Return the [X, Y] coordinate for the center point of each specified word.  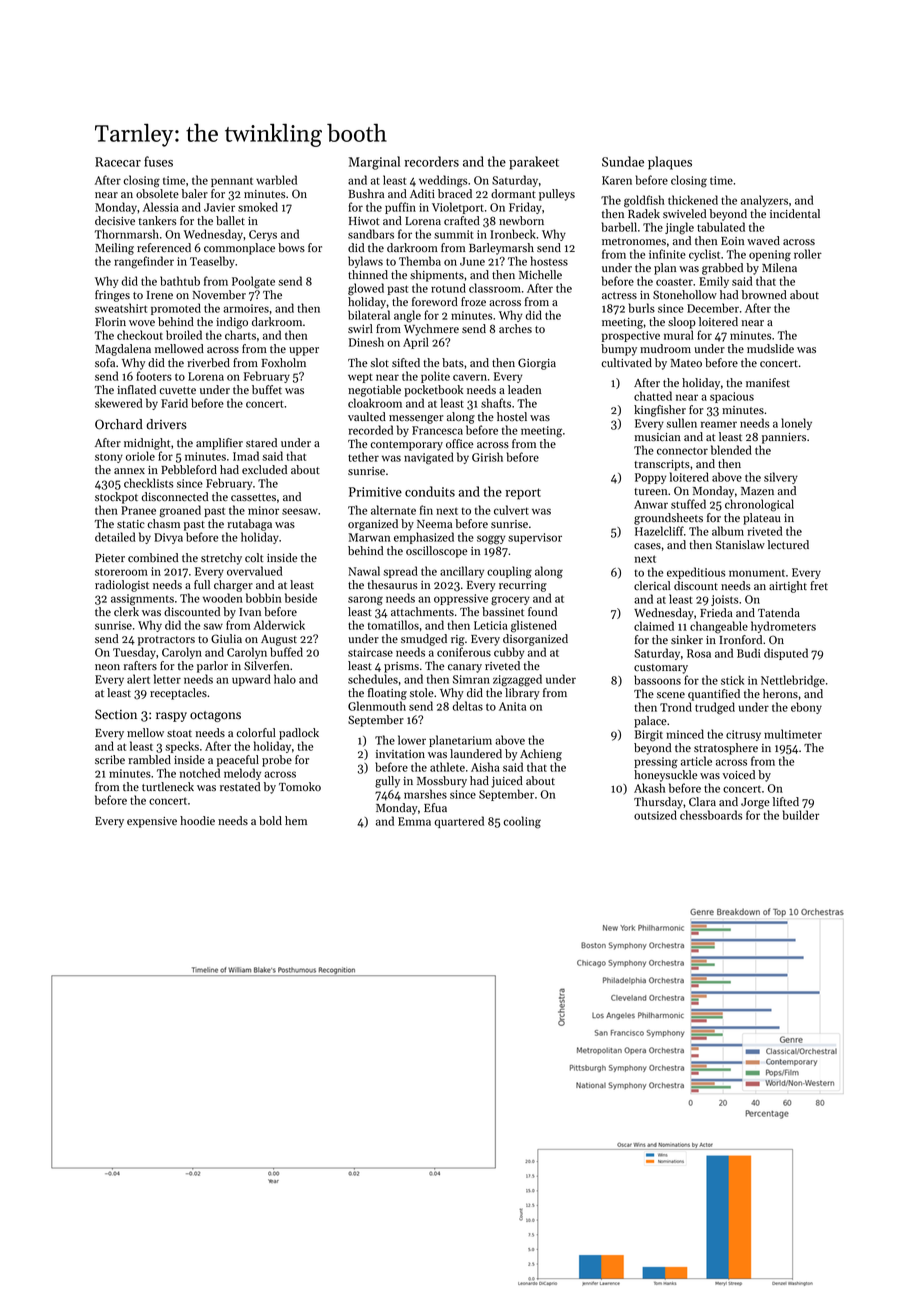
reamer [719, 424]
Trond [676, 707]
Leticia [491, 625]
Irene [160, 295]
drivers [166, 424]
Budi [749, 653]
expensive [152, 822]
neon [107, 667]
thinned [368, 274]
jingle [679, 228]
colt [254, 557]
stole [422, 692]
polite [435, 377]
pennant [232, 182]
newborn [521, 221]
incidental [795, 214]
